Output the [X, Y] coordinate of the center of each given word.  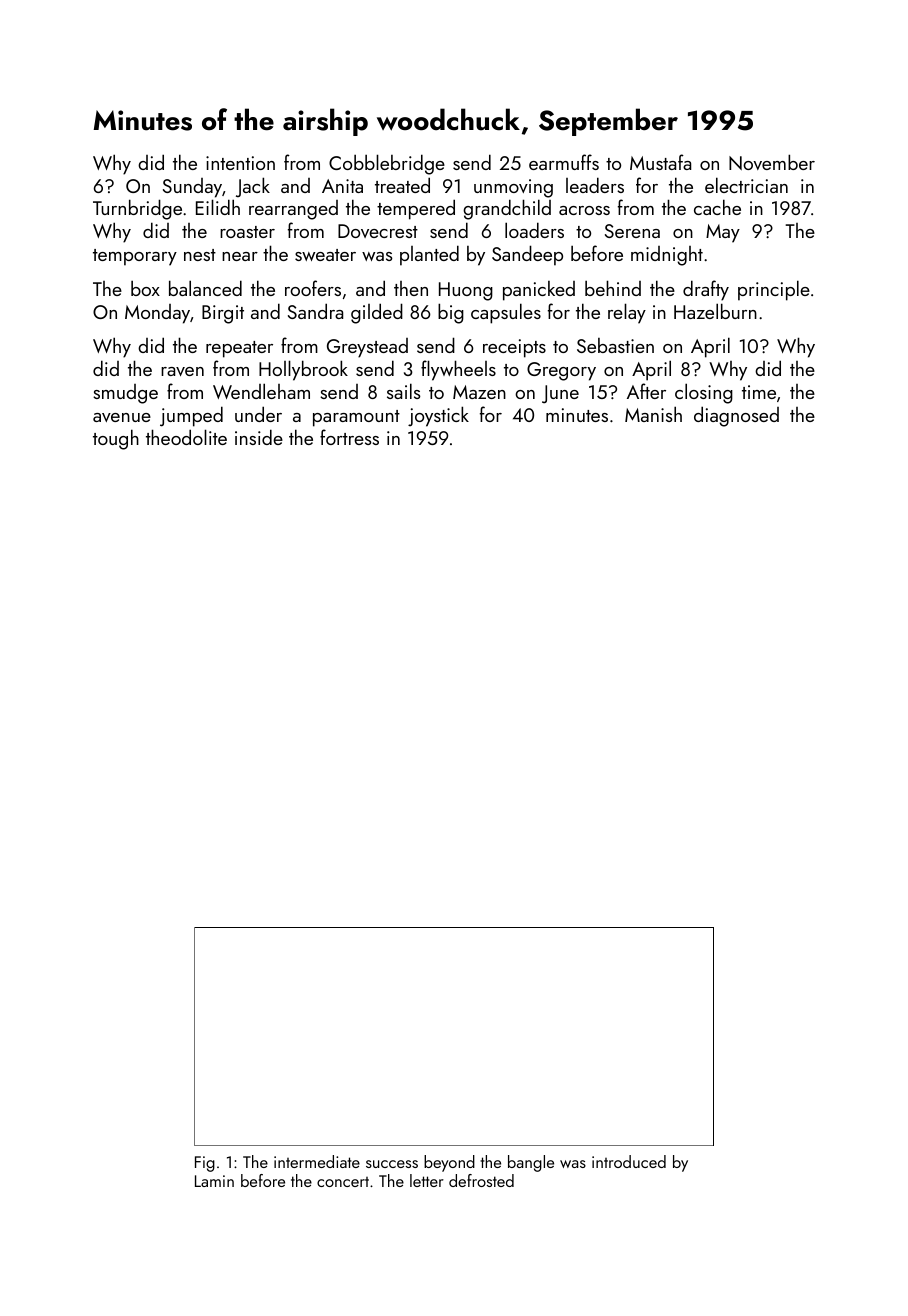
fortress [349, 437]
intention [240, 163]
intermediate [317, 1161]
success [392, 1164]
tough [116, 439]
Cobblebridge [387, 164]
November [772, 162]
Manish [653, 414]
